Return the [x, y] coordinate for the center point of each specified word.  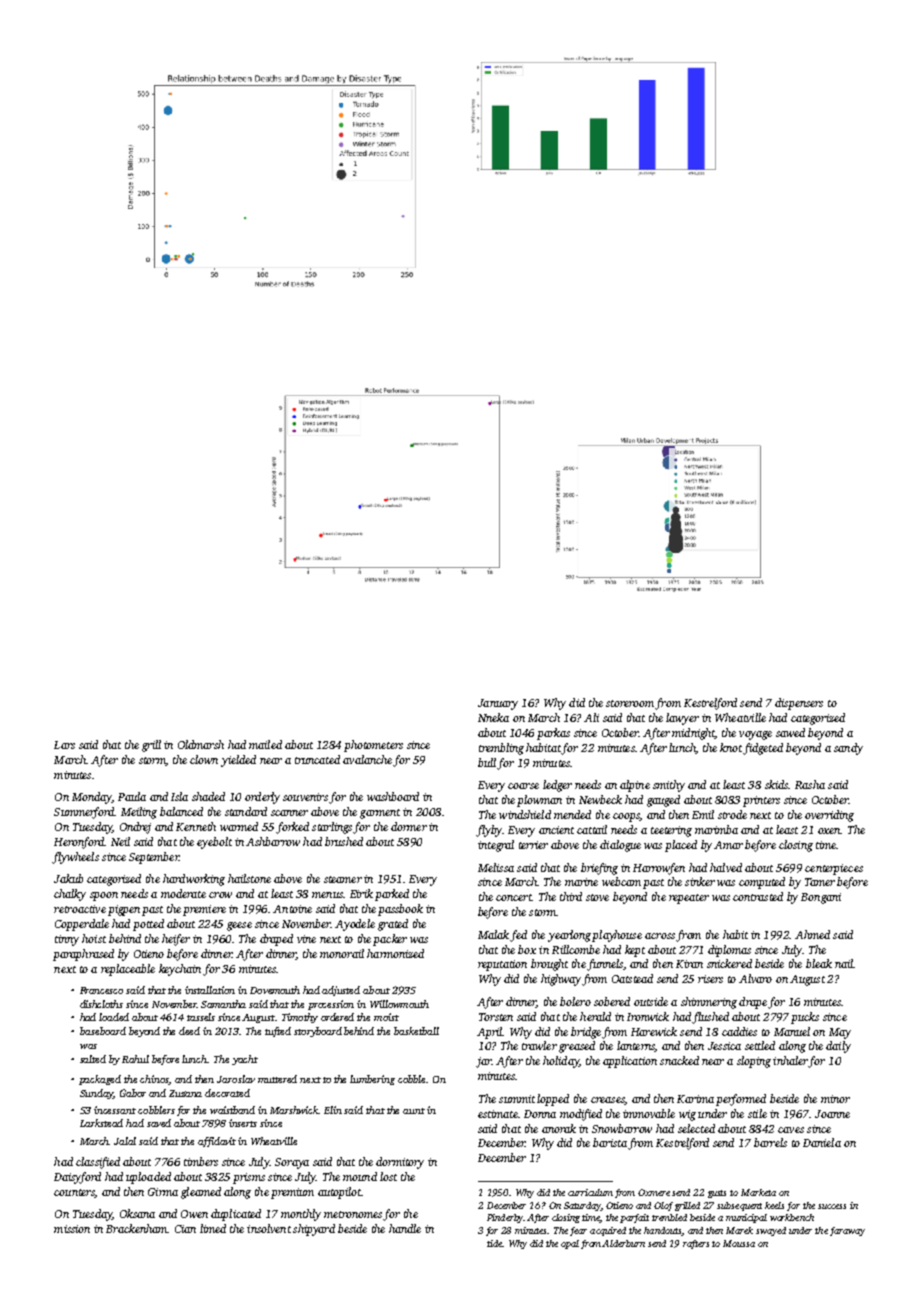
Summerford [84, 813]
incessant [115, 1110]
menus [327, 895]
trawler [539, 1045]
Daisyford [77, 1178]
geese [239, 926]
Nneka [493, 717]
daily [838, 1047]
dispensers [799, 704]
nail [844, 963]
